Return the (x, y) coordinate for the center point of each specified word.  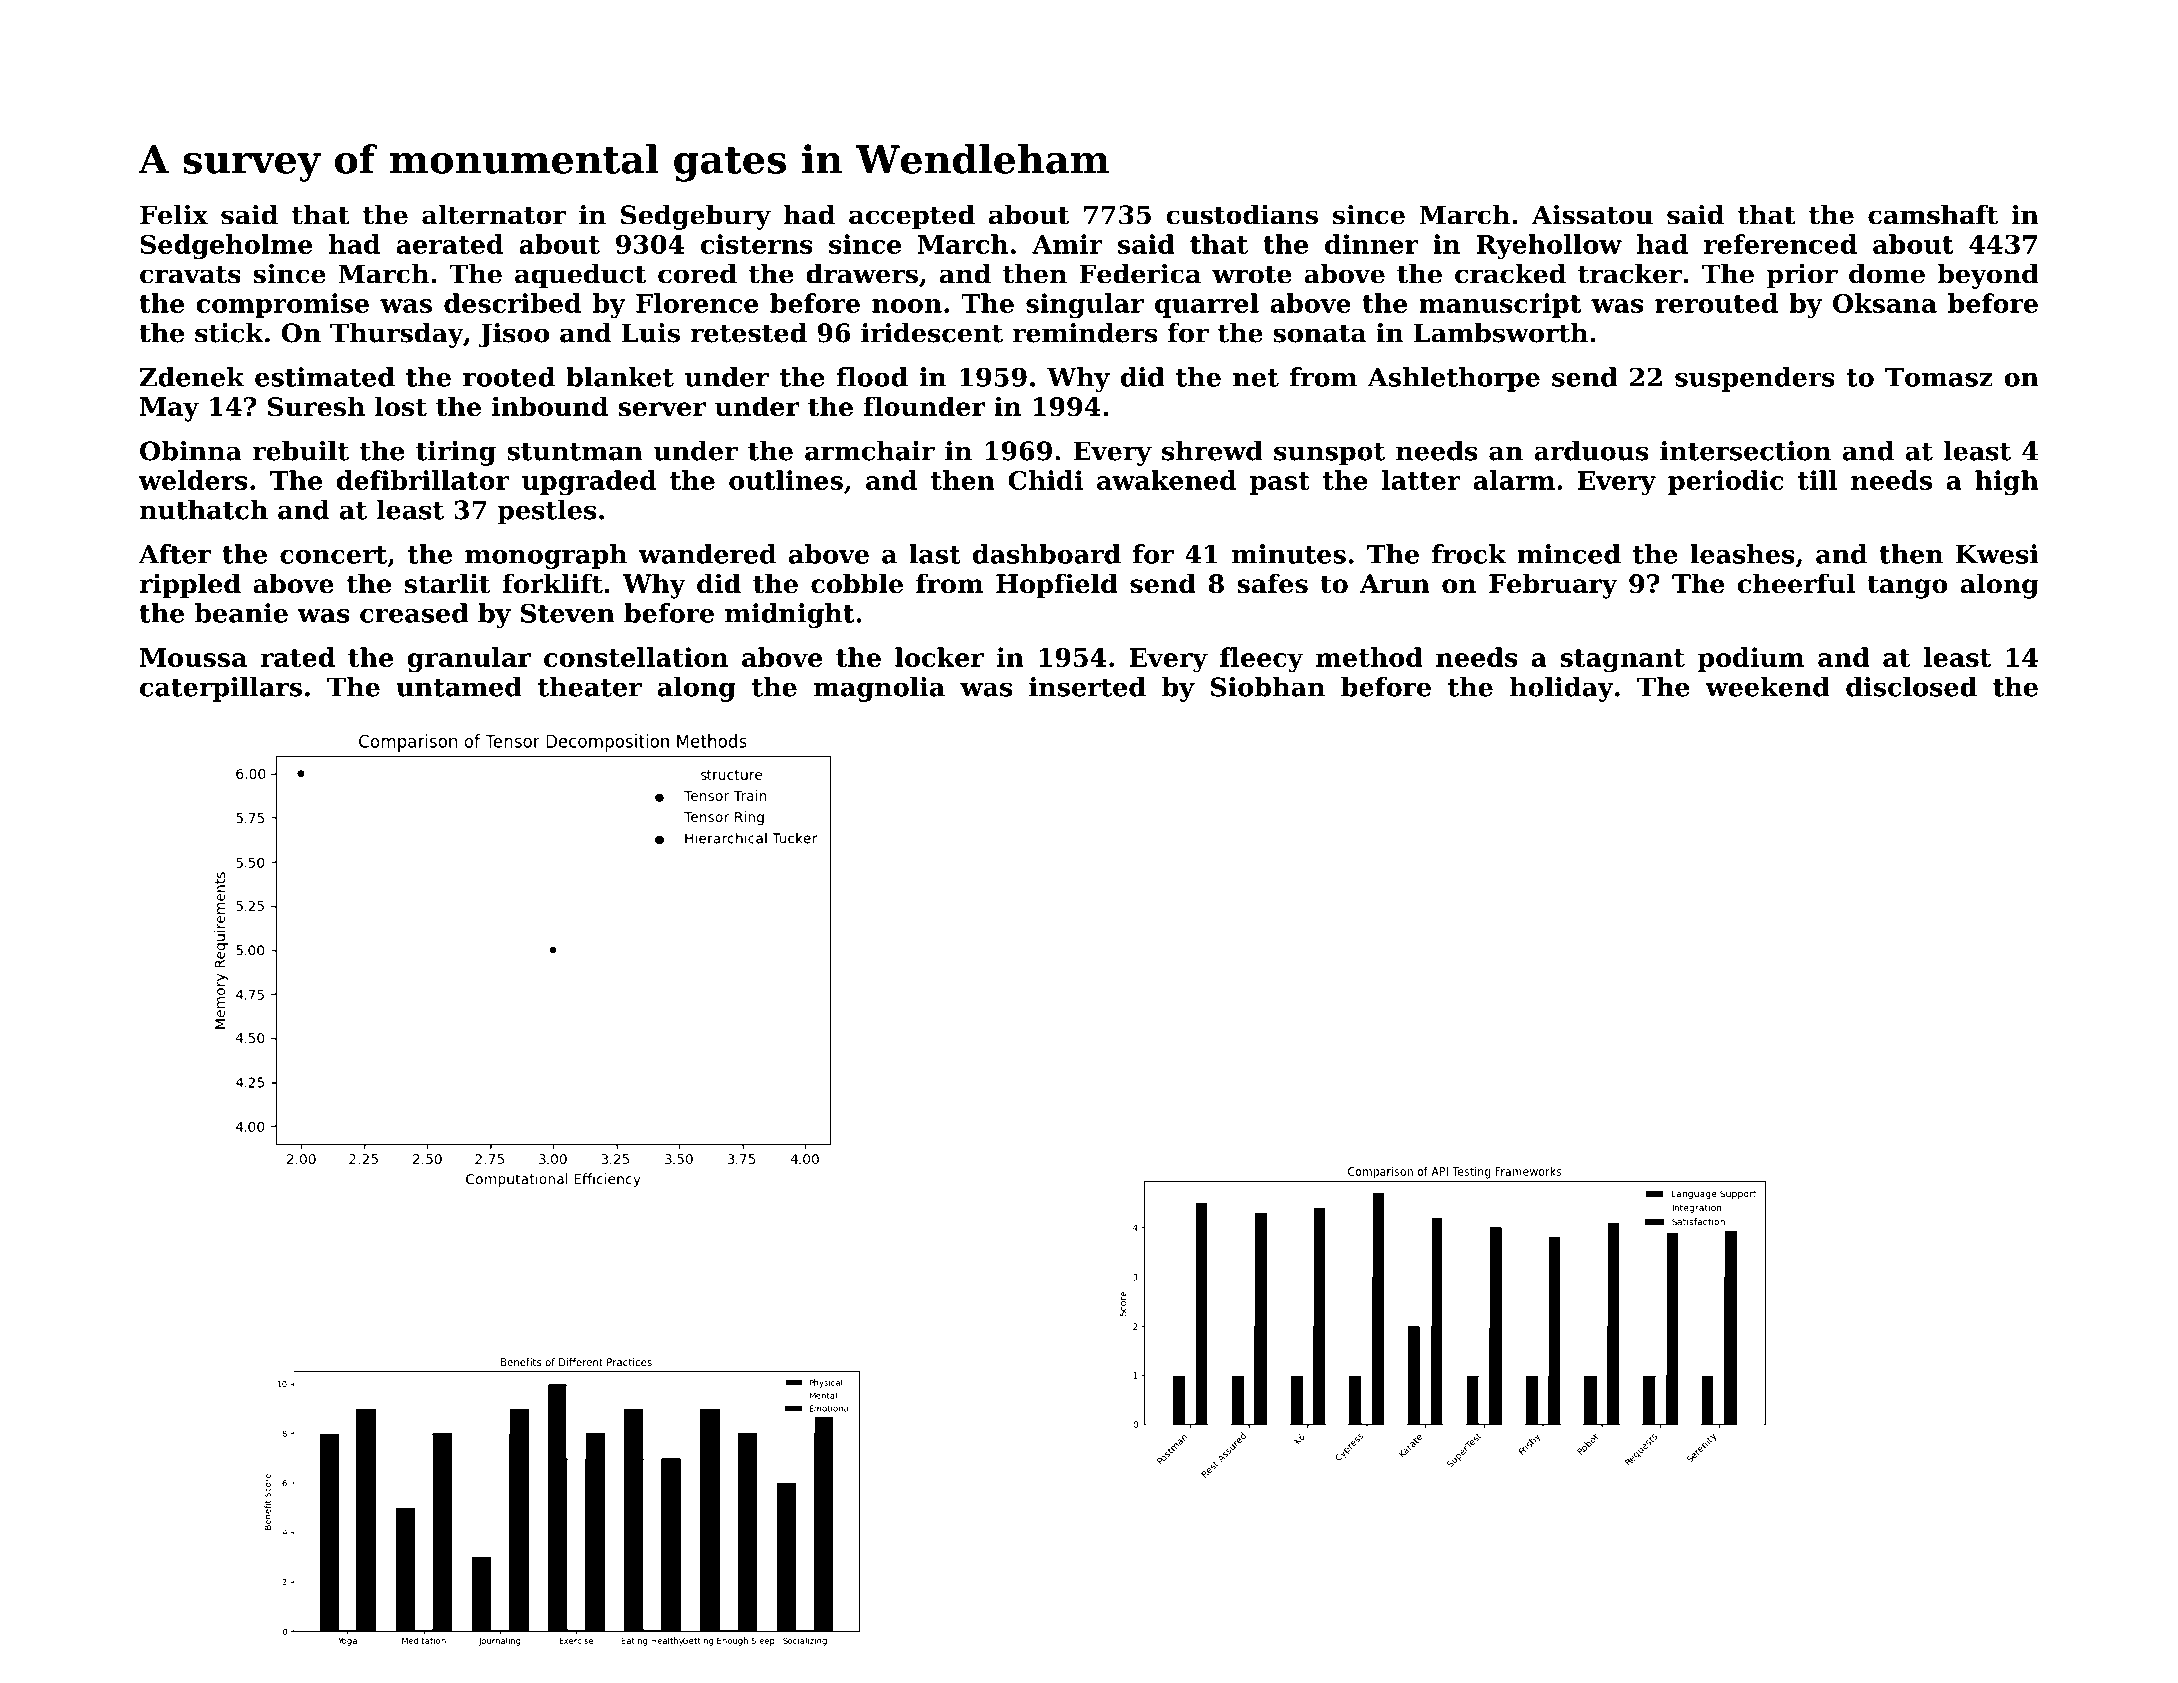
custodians (1242, 215)
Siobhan (1268, 687)
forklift (552, 583)
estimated (325, 377)
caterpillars (221, 689)
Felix (174, 215)
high (2007, 483)
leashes (1742, 554)
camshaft (1933, 215)
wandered (707, 554)
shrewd (1212, 451)
